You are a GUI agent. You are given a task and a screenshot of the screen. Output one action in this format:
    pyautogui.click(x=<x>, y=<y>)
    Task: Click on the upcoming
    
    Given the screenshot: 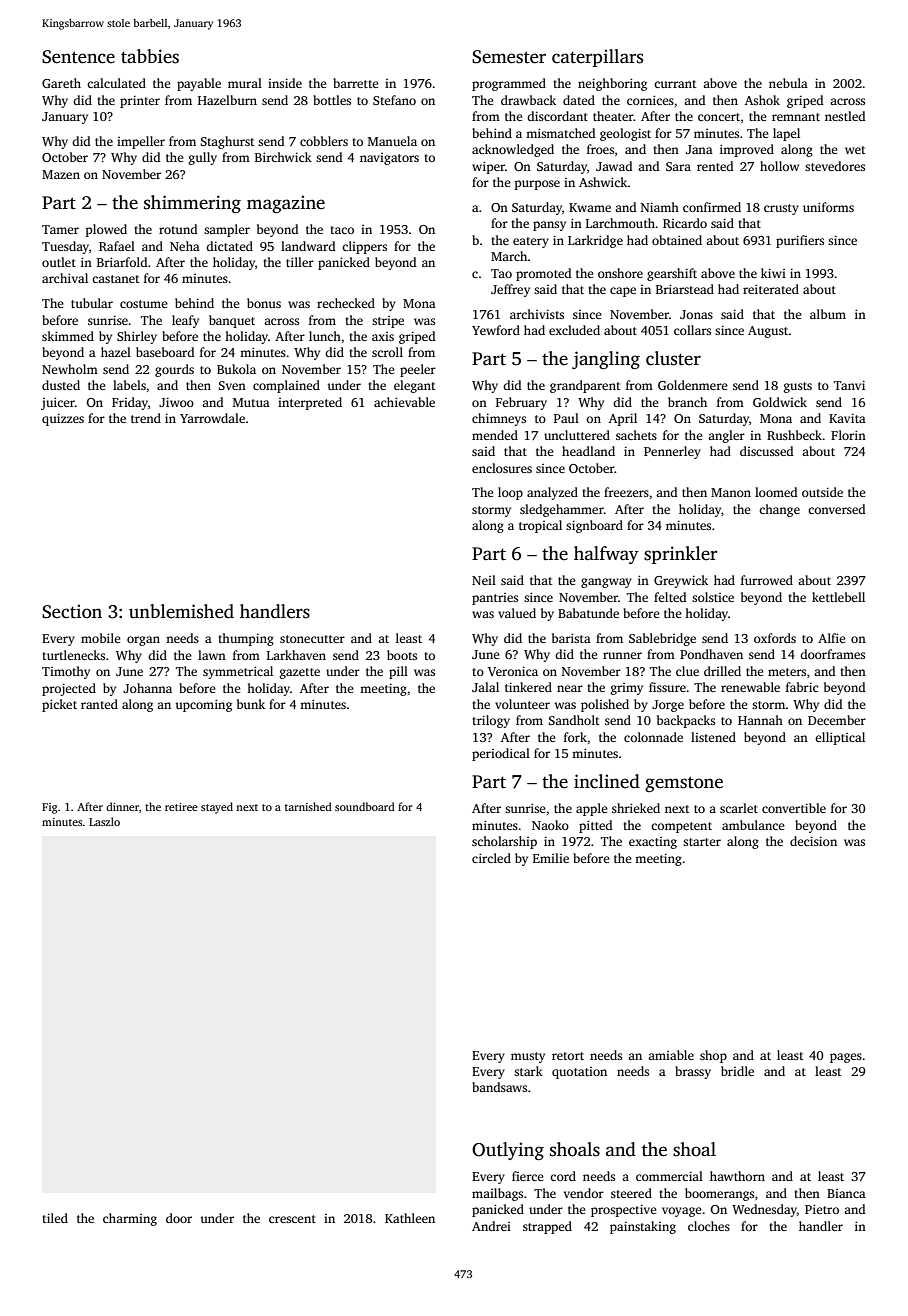 What is the action you would take?
    pyautogui.click(x=204, y=705)
